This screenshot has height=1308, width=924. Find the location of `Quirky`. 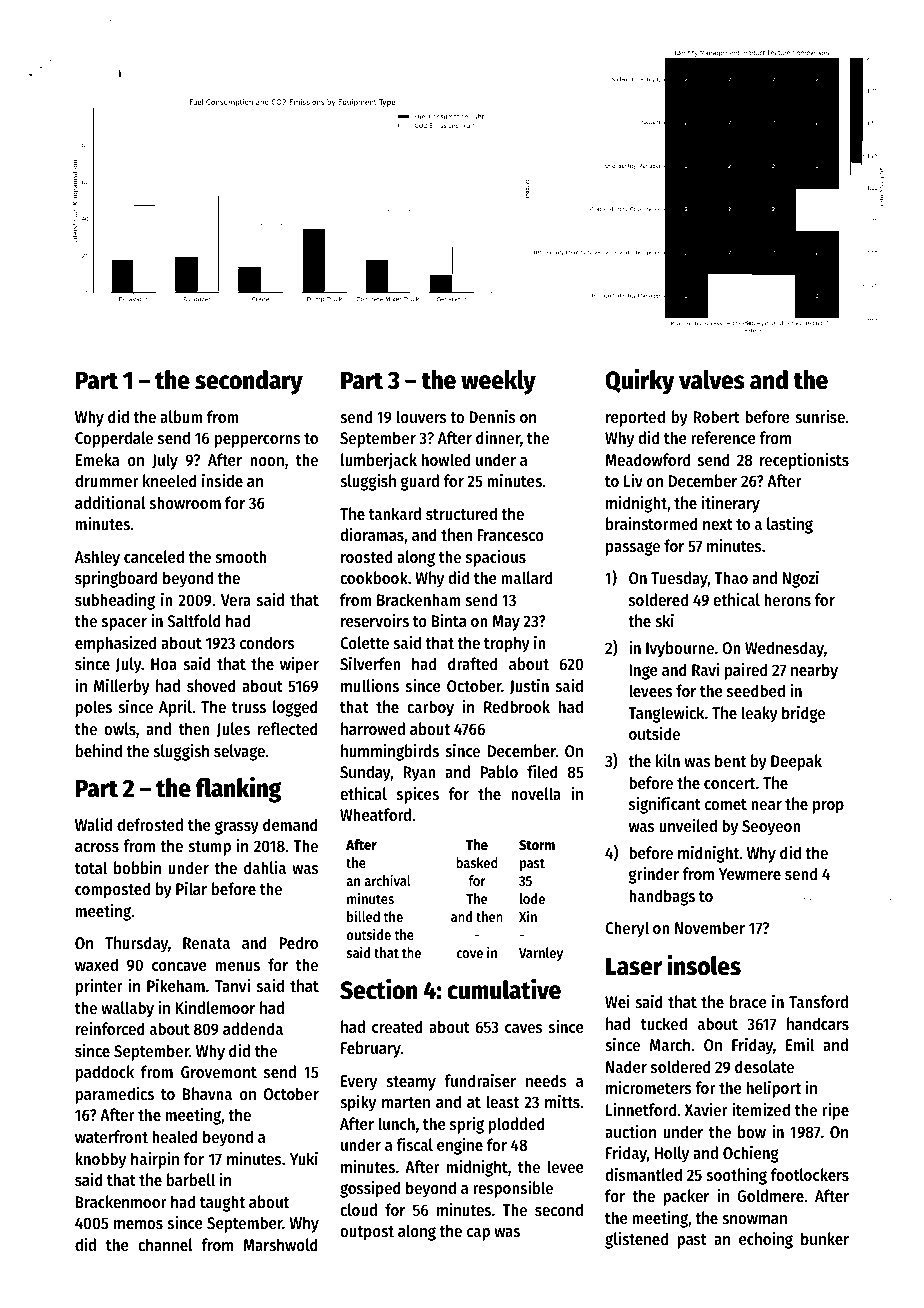

Quirky is located at coordinates (640, 381).
